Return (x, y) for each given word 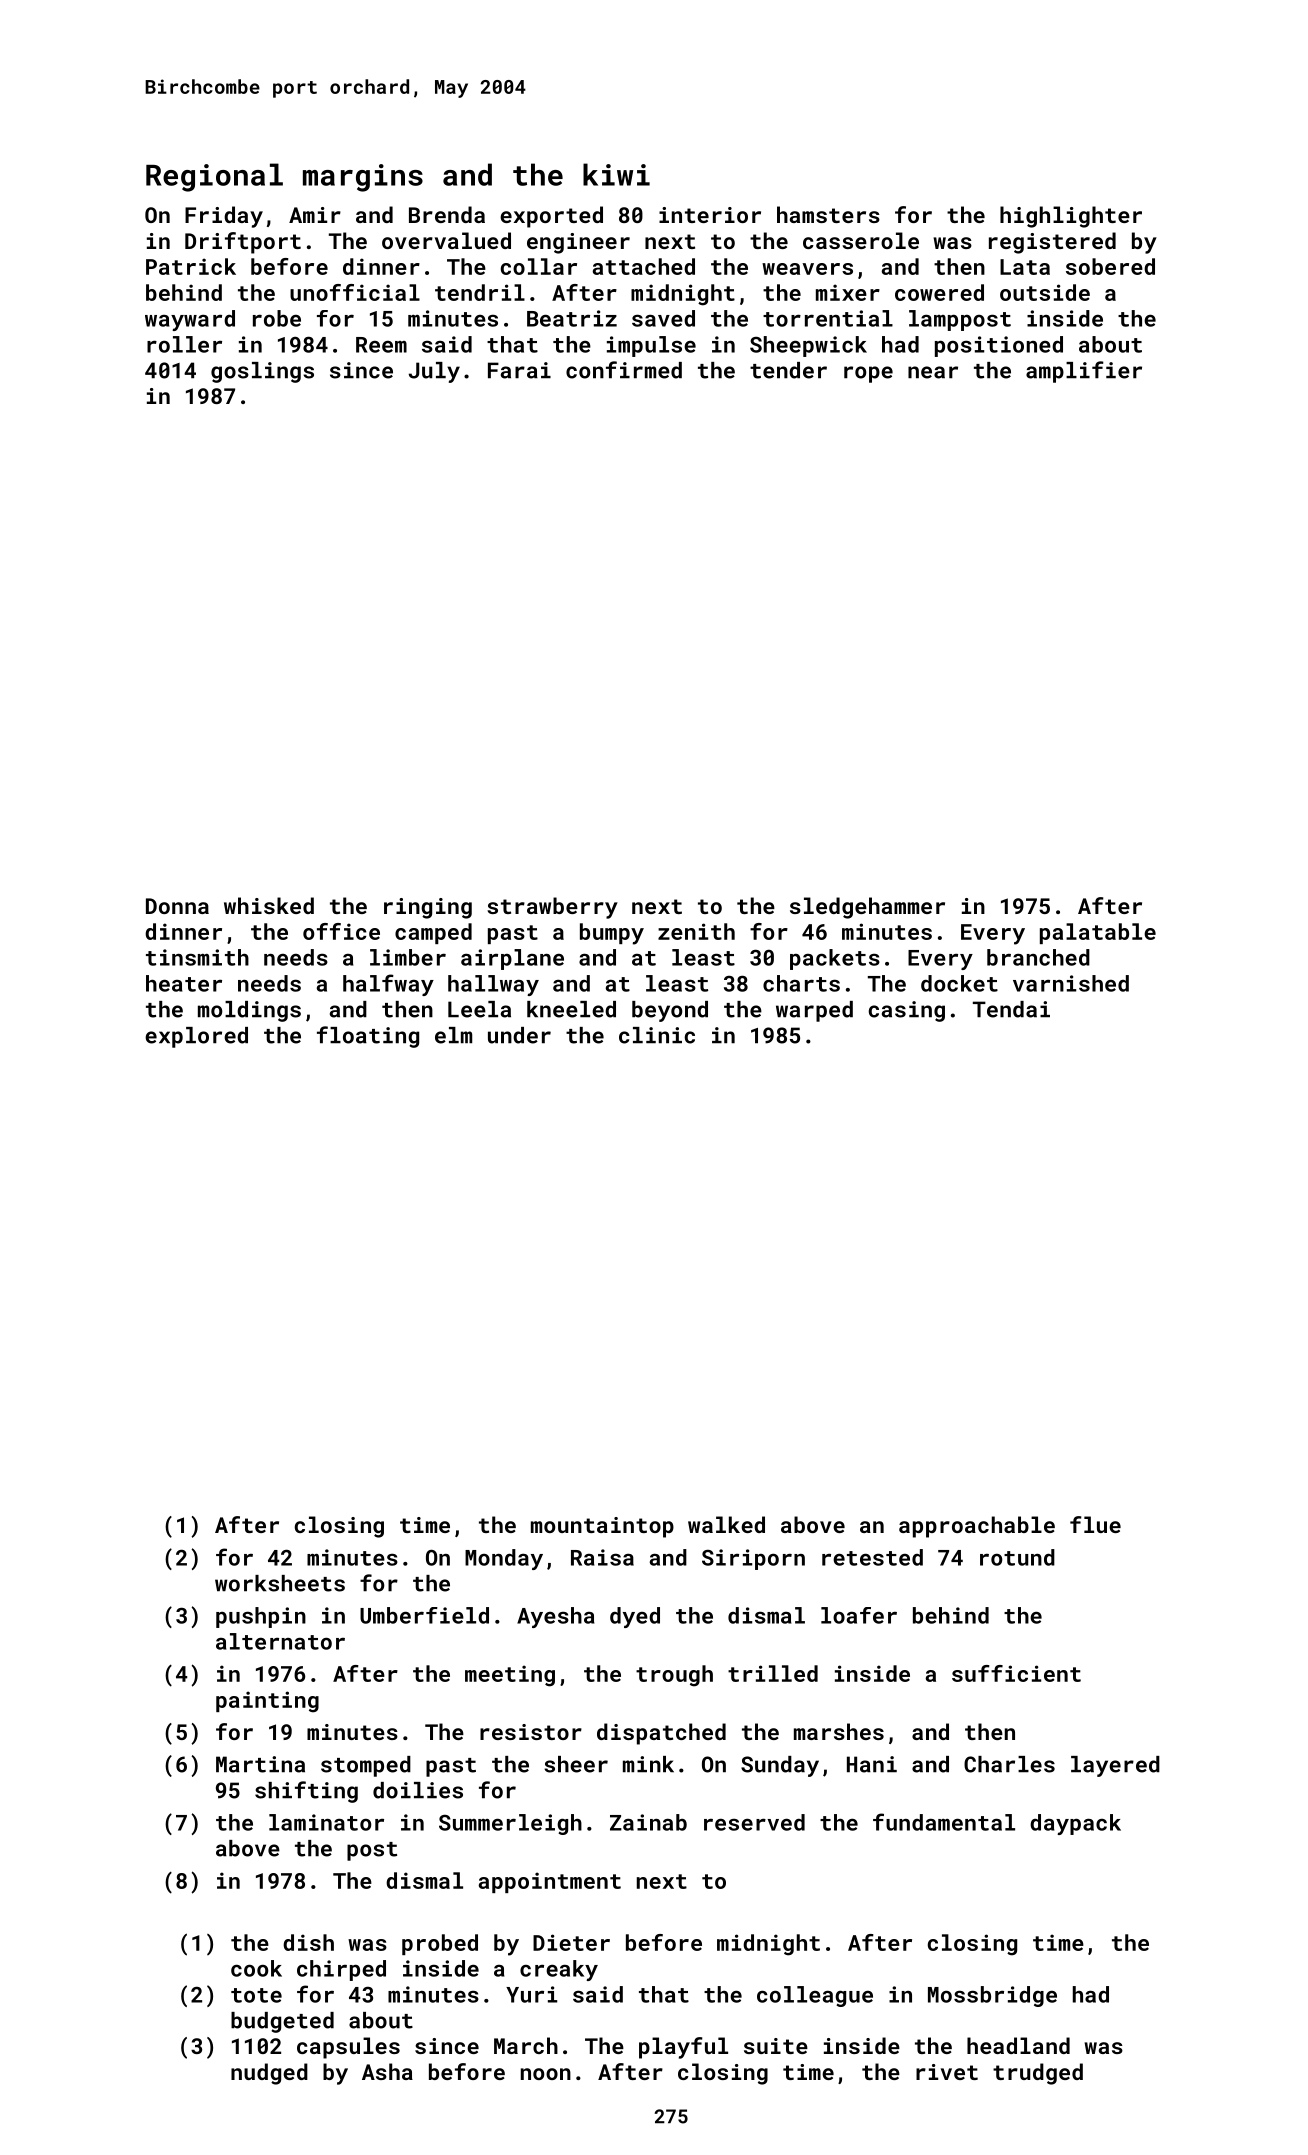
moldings (249, 1011)
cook (256, 1968)
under (519, 1035)
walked (726, 1524)
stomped (366, 1766)
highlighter (1071, 217)
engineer (578, 243)
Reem (381, 345)
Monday (504, 1559)
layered (1115, 1766)
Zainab (648, 1822)
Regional (214, 177)
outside (1045, 292)
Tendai (1011, 1009)
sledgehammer (867, 908)
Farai (519, 370)
